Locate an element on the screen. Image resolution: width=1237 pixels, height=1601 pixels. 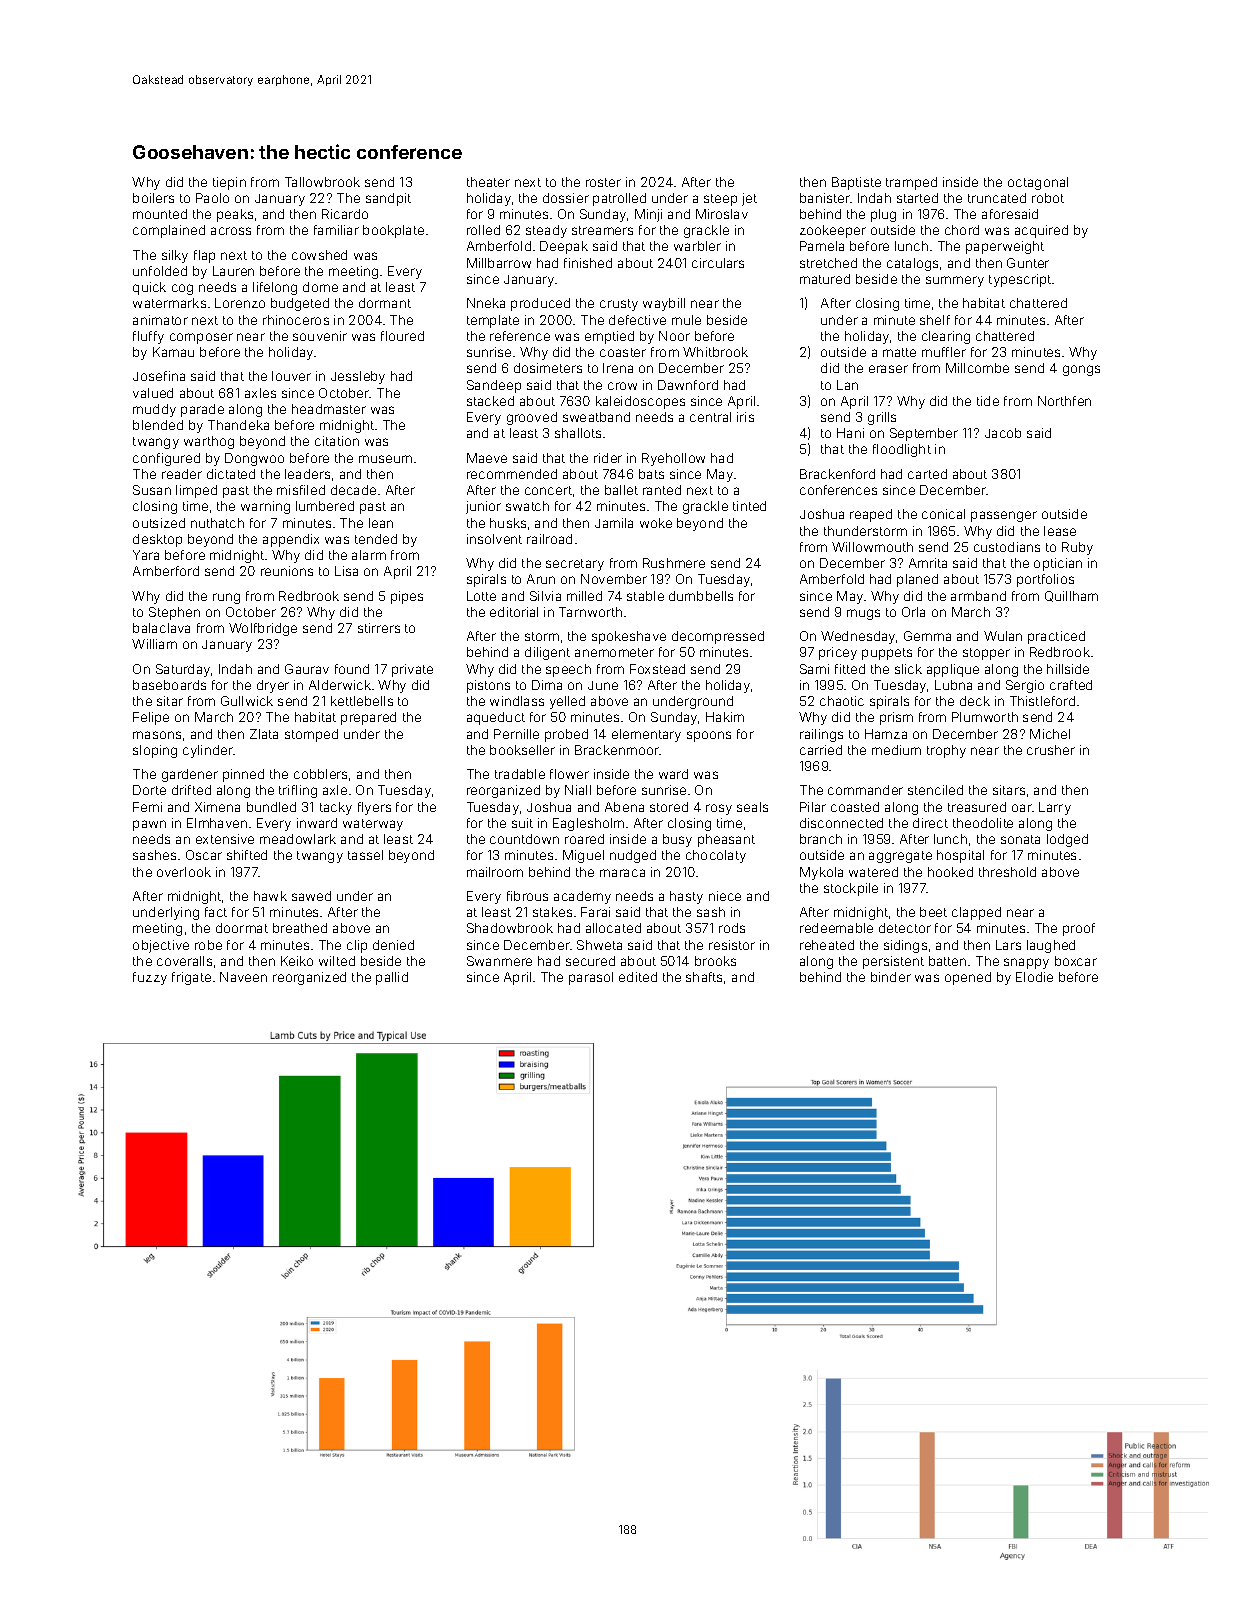
Whitbrook is located at coordinates (715, 352).
